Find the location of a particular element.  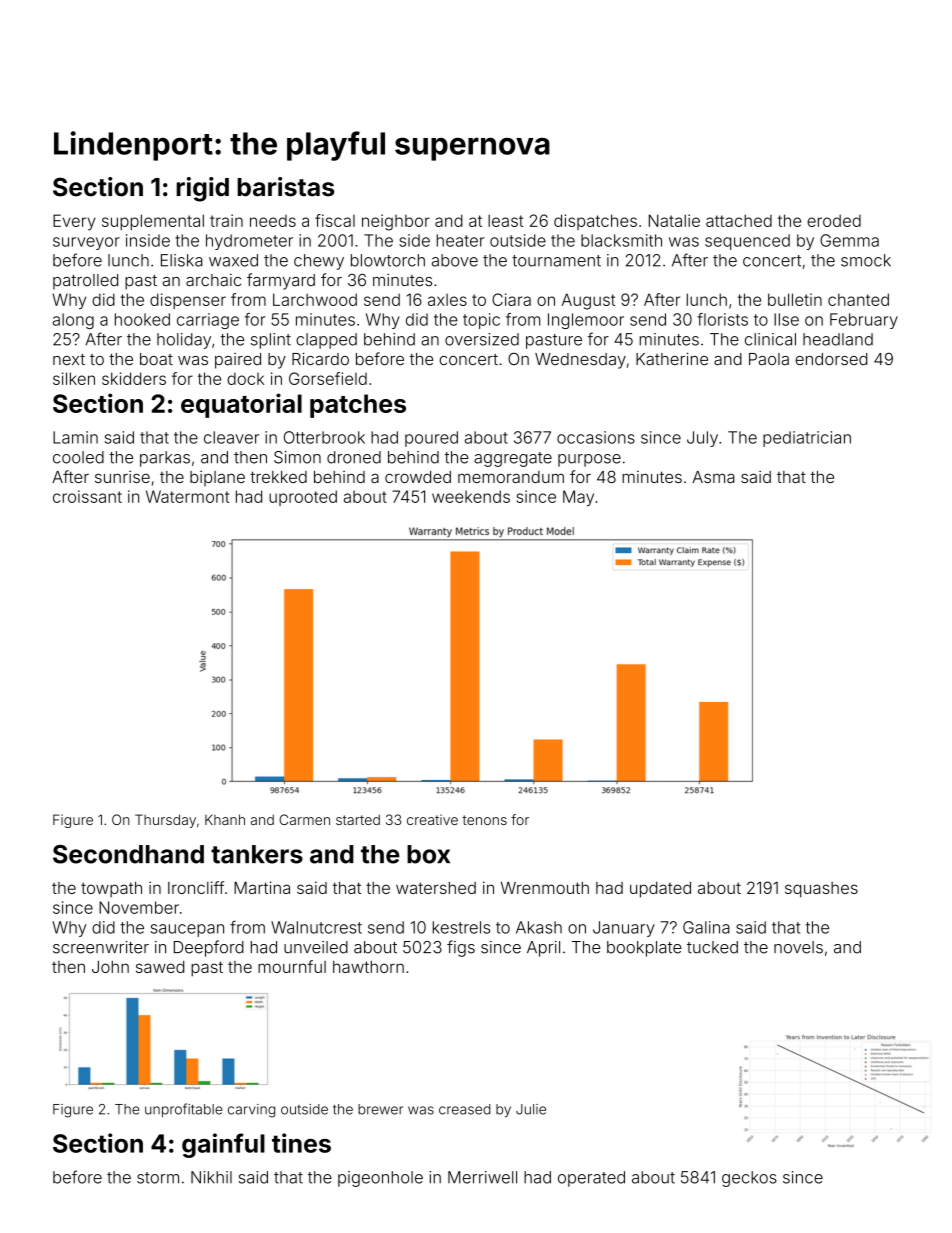

Asma is located at coordinates (713, 477).
